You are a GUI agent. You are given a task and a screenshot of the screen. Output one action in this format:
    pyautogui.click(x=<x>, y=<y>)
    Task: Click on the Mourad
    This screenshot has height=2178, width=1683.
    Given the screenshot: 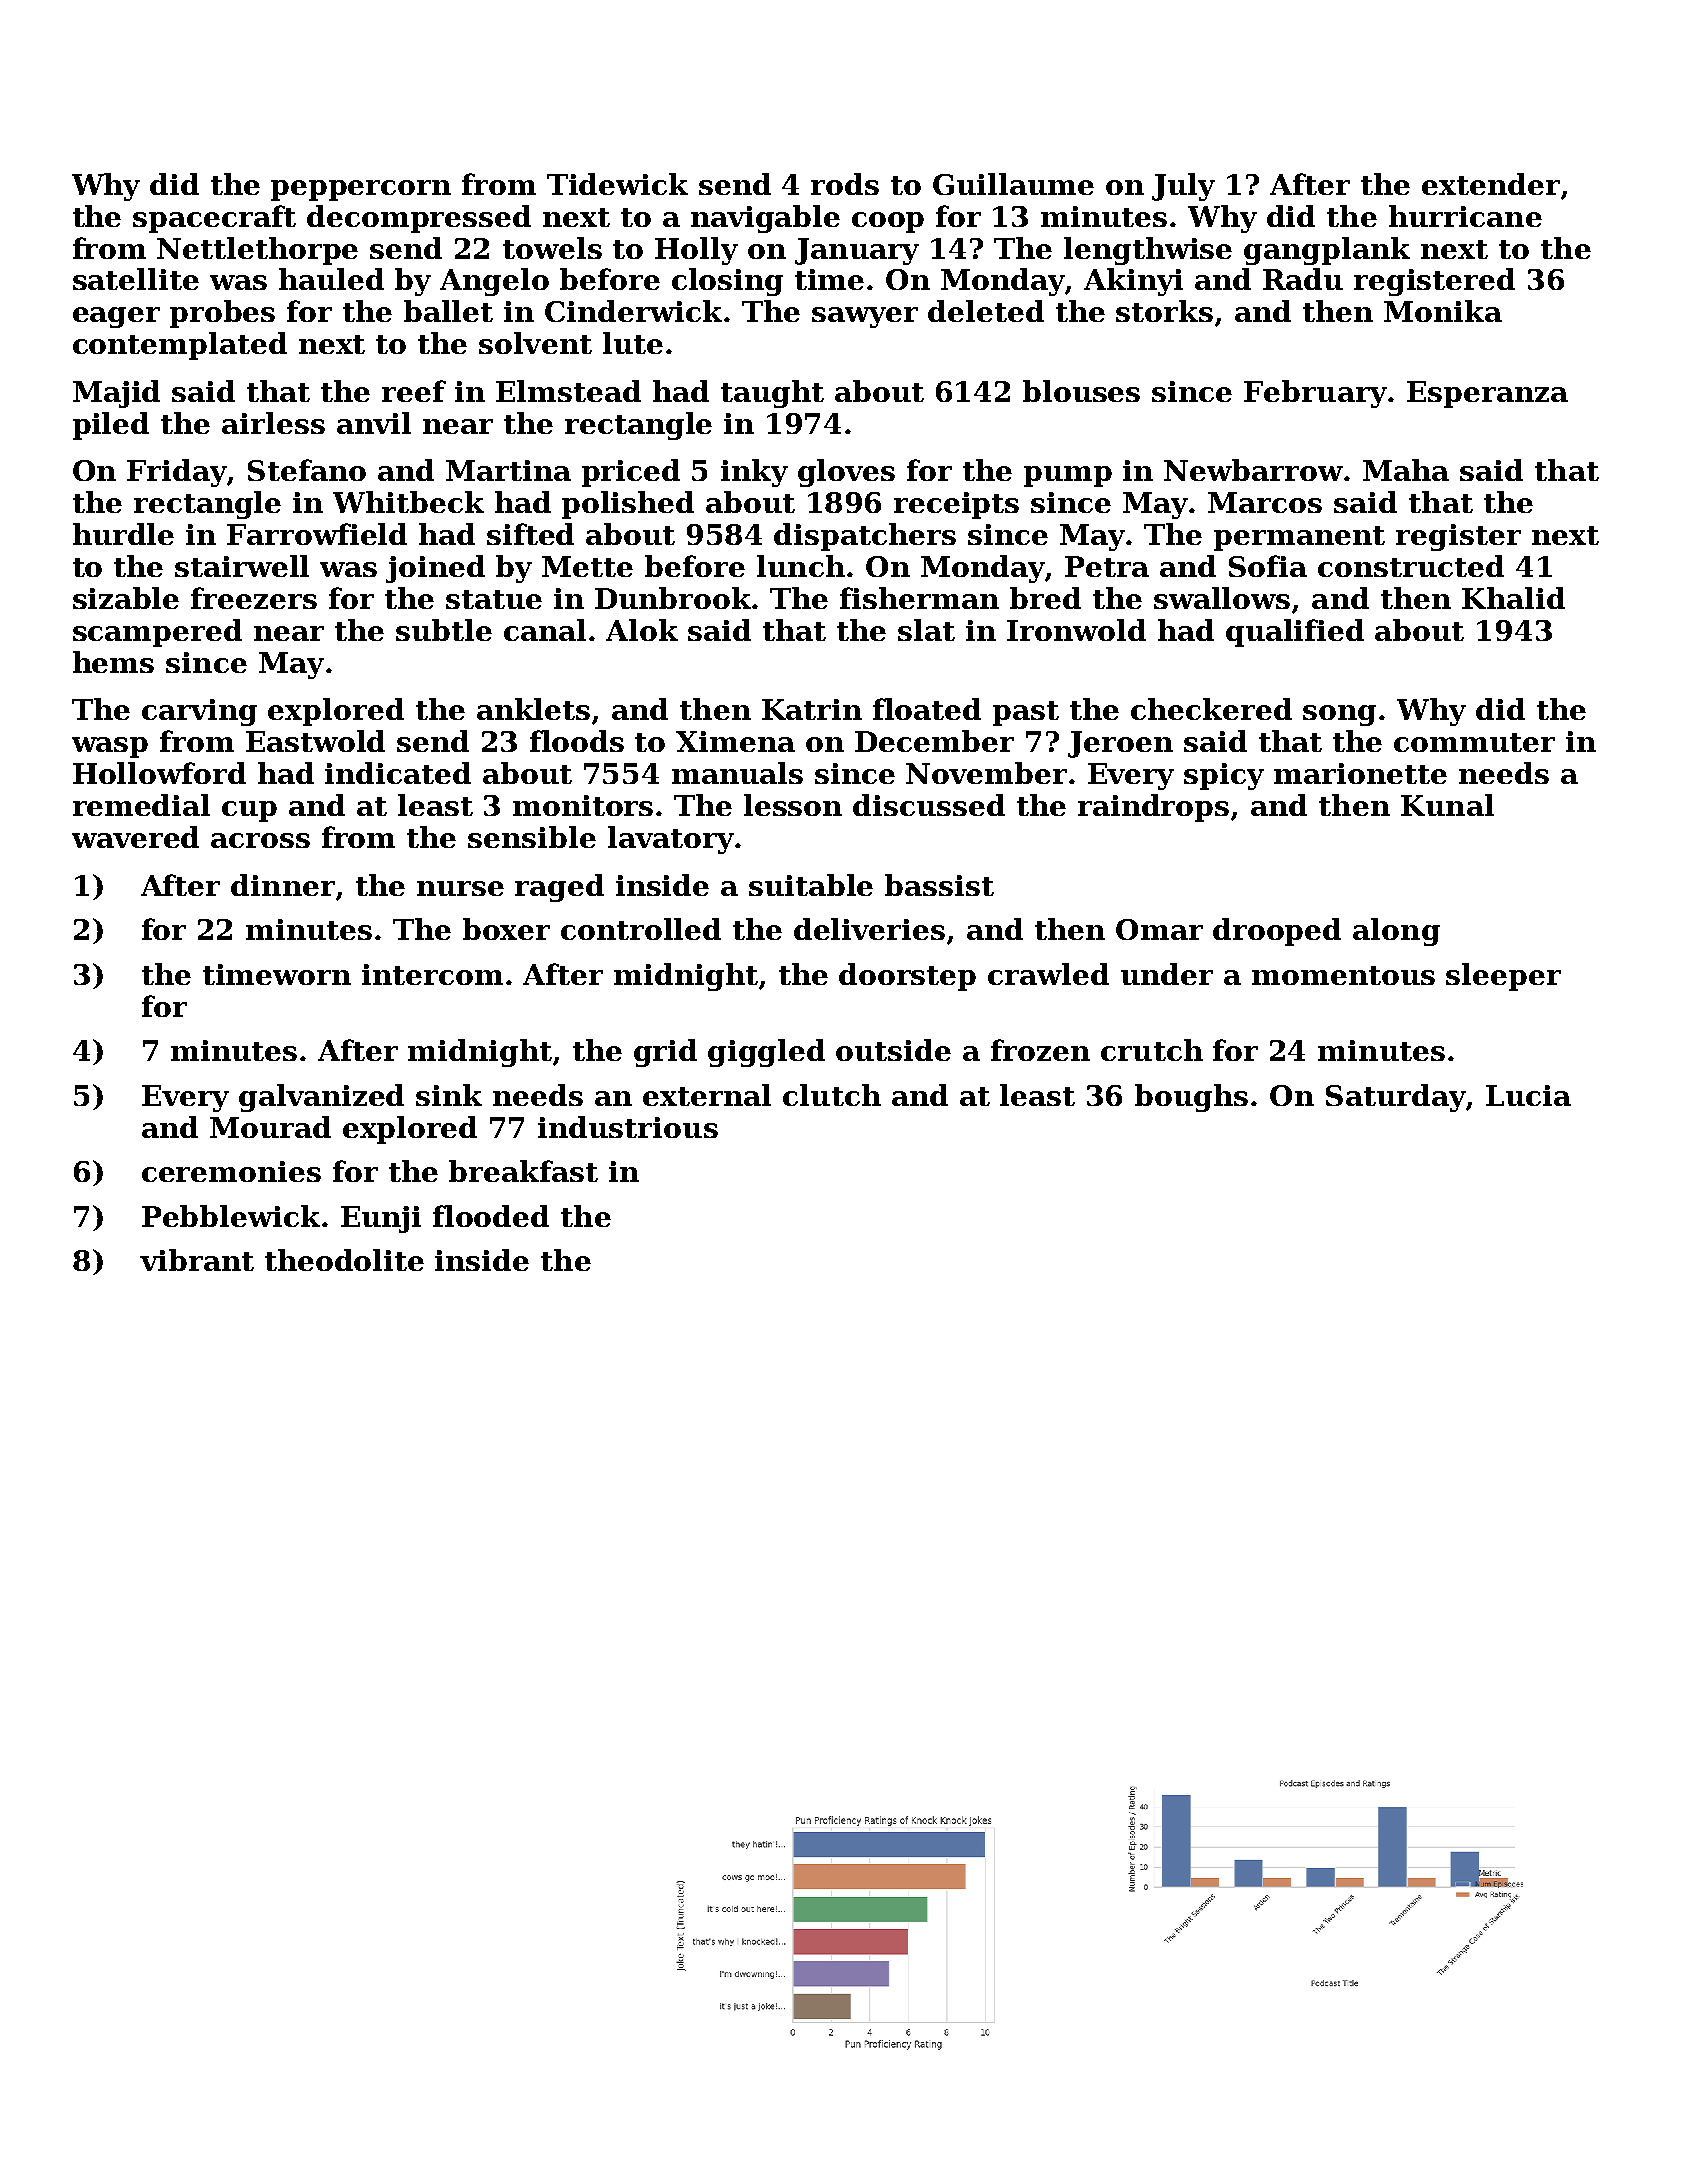 What is the action you would take?
    pyautogui.click(x=270, y=1127)
